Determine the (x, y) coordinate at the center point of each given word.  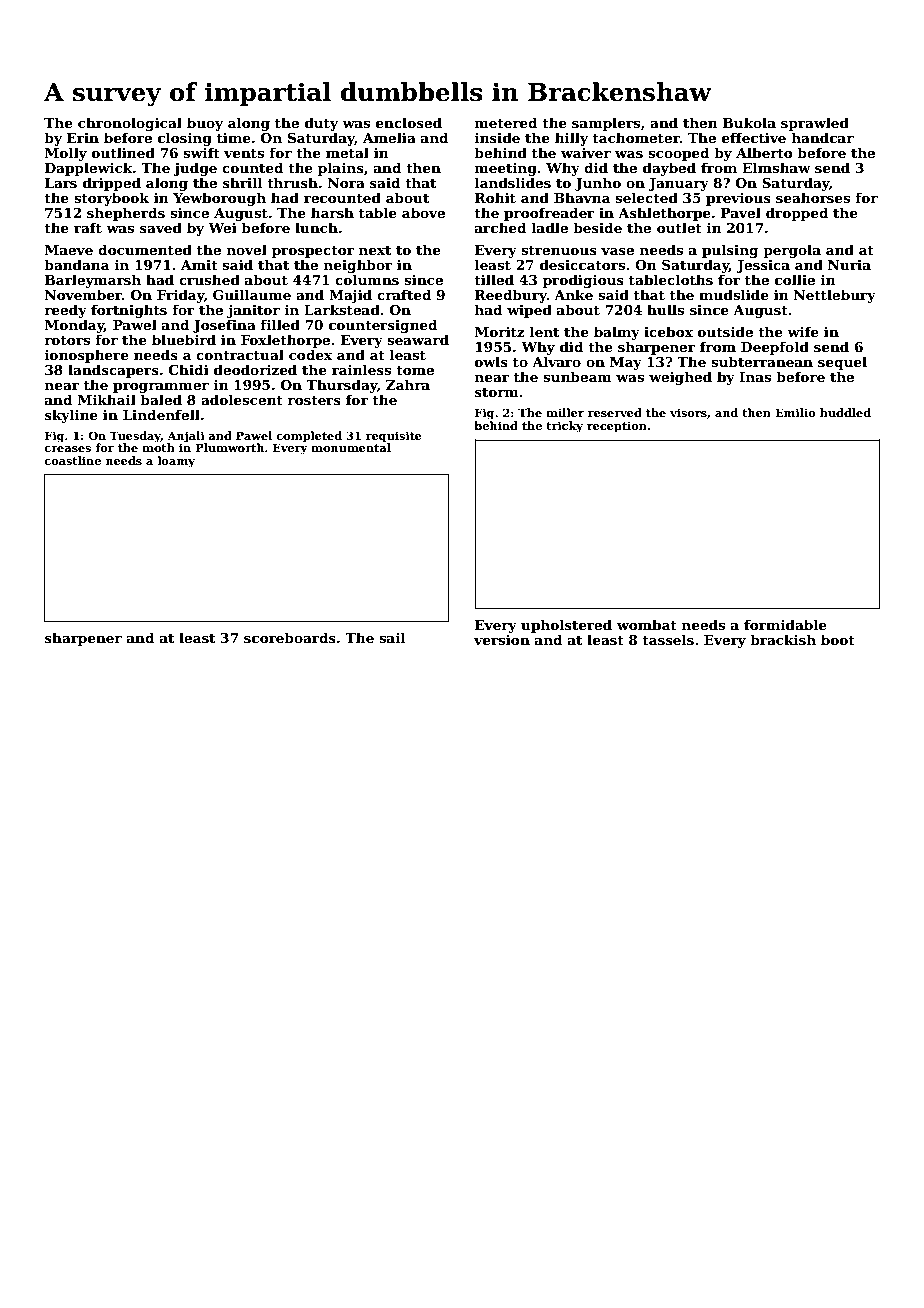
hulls (665, 309)
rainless (361, 369)
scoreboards (290, 637)
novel (247, 249)
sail (392, 637)
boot (838, 639)
